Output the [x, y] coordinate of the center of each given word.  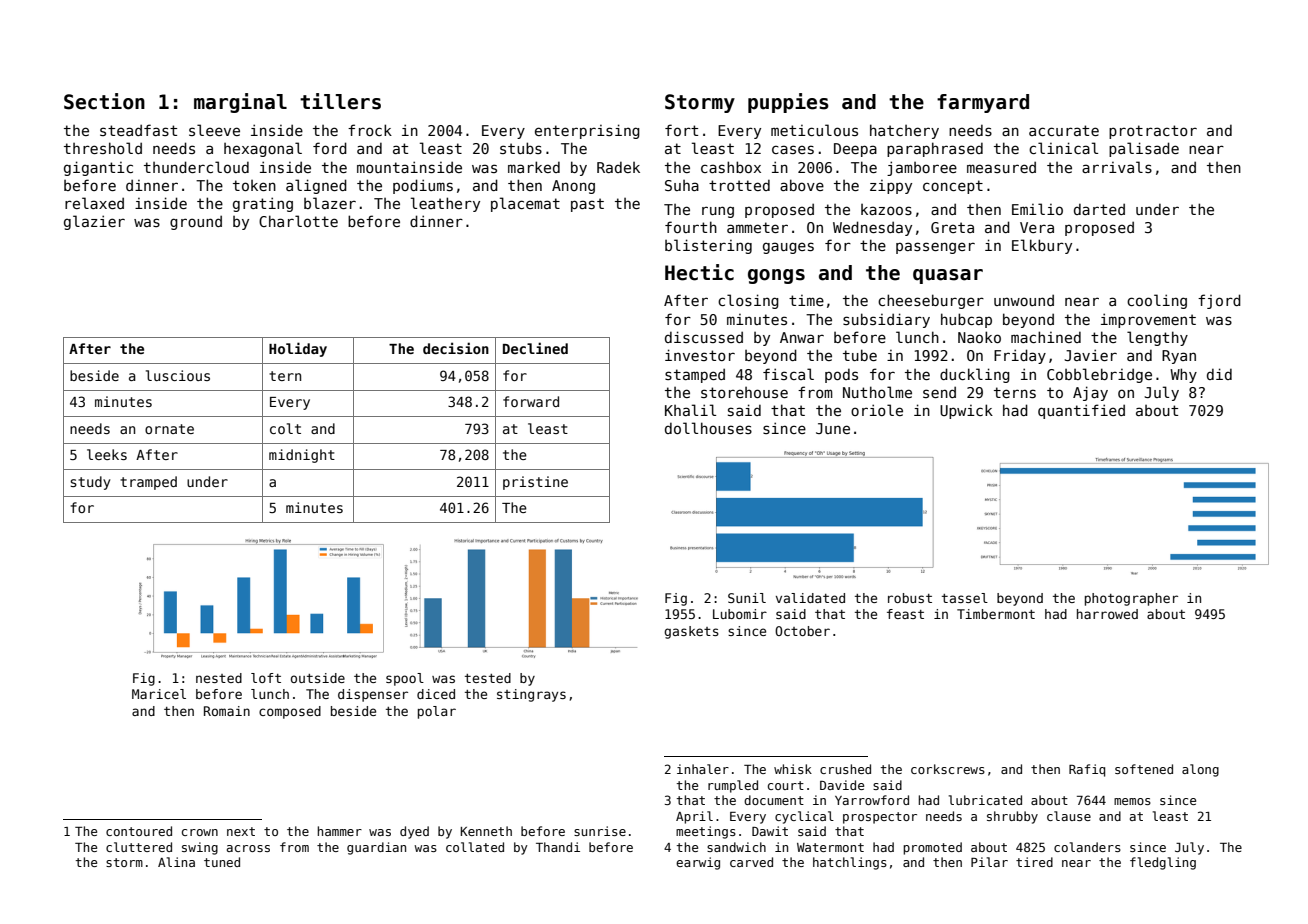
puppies [788, 103]
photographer [1131, 599]
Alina [176, 862]
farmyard [983, 103]
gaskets [691, 632]
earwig [698, 863]
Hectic [699, 272]
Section [104, 101]
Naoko [979, 337]
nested [219, 678]
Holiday [298, 349]
